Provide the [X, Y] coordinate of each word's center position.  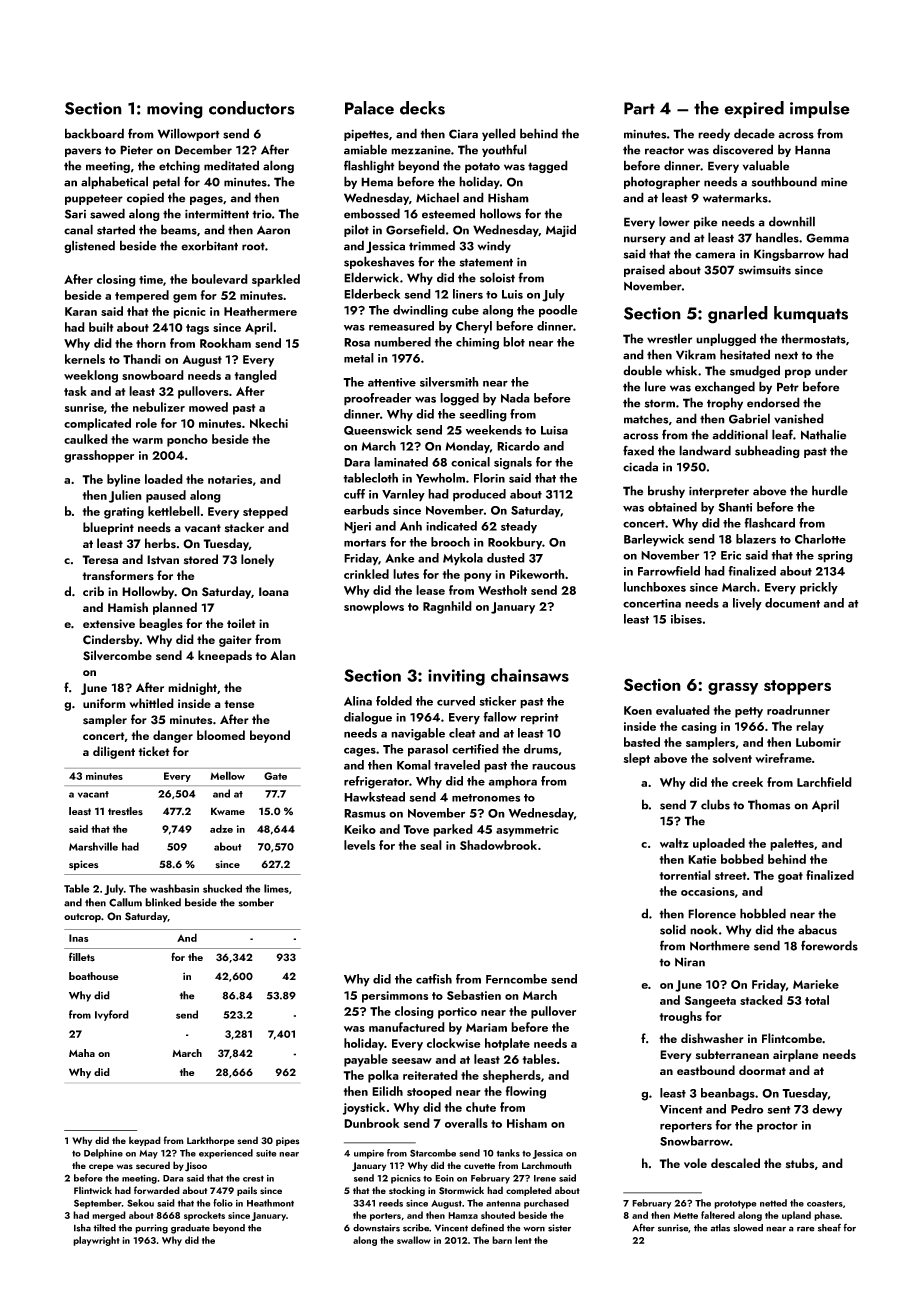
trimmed [432, 245]
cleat [462, 733]
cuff [354, 494]
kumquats [811, 314]
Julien [125, 496]
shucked [222, 888]
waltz [674, 843]
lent [523, 1240]
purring [151, 1229]
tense [239, 704]
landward [705, 450]
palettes [792, 844]
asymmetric [527, 831]
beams [179, 229]
